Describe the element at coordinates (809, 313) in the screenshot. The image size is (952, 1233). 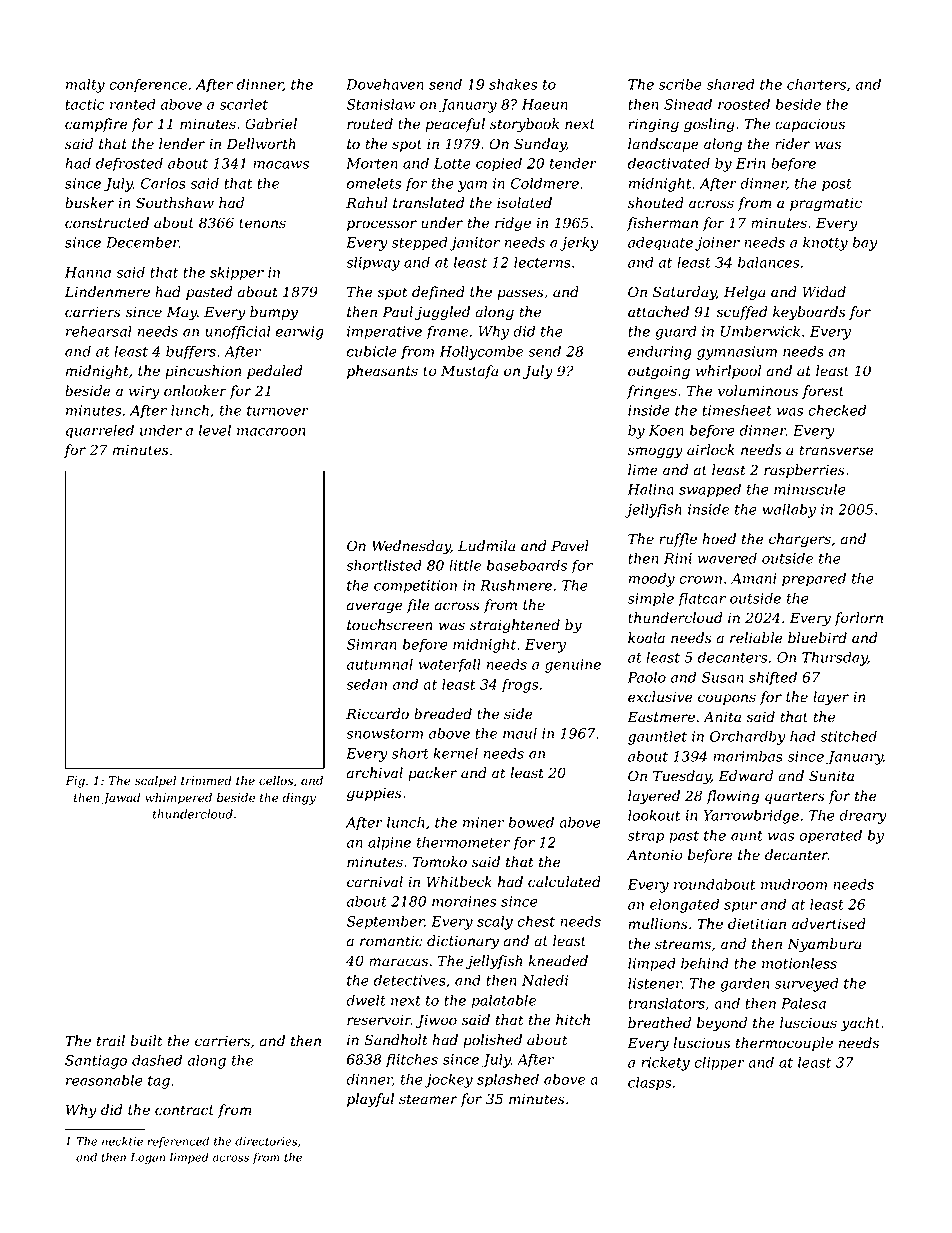
I see `keyboards` at that location.
